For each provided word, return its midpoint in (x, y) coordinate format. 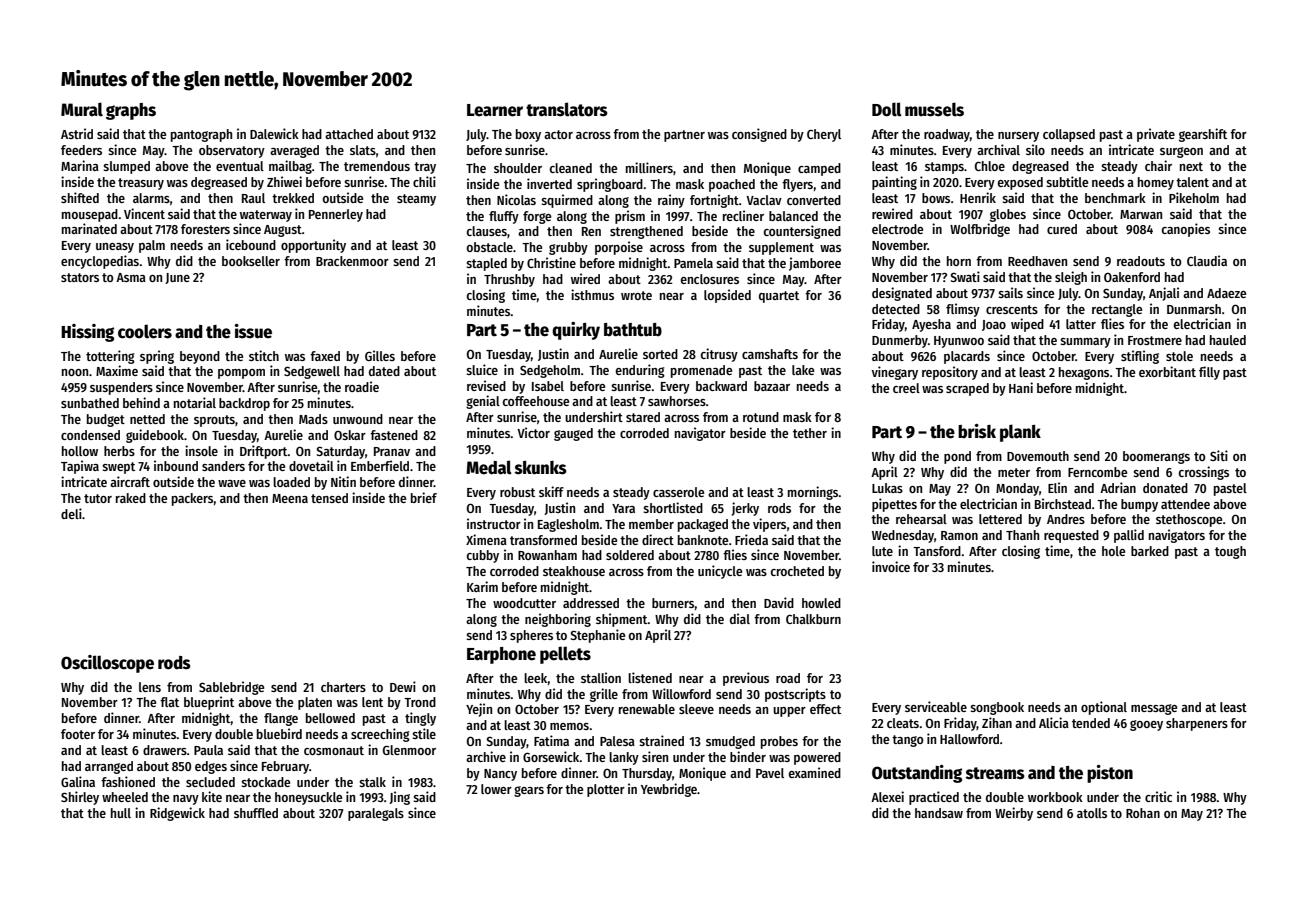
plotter (606, 790)
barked (1150, 551)
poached (732, 185)
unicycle (720, 572)
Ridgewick (177, 814)
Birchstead (1063, 503)
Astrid (77, 133)
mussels (934, 109)
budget (106, 420)
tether (810, 433)
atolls (1092, 813)
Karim (482, 586)
